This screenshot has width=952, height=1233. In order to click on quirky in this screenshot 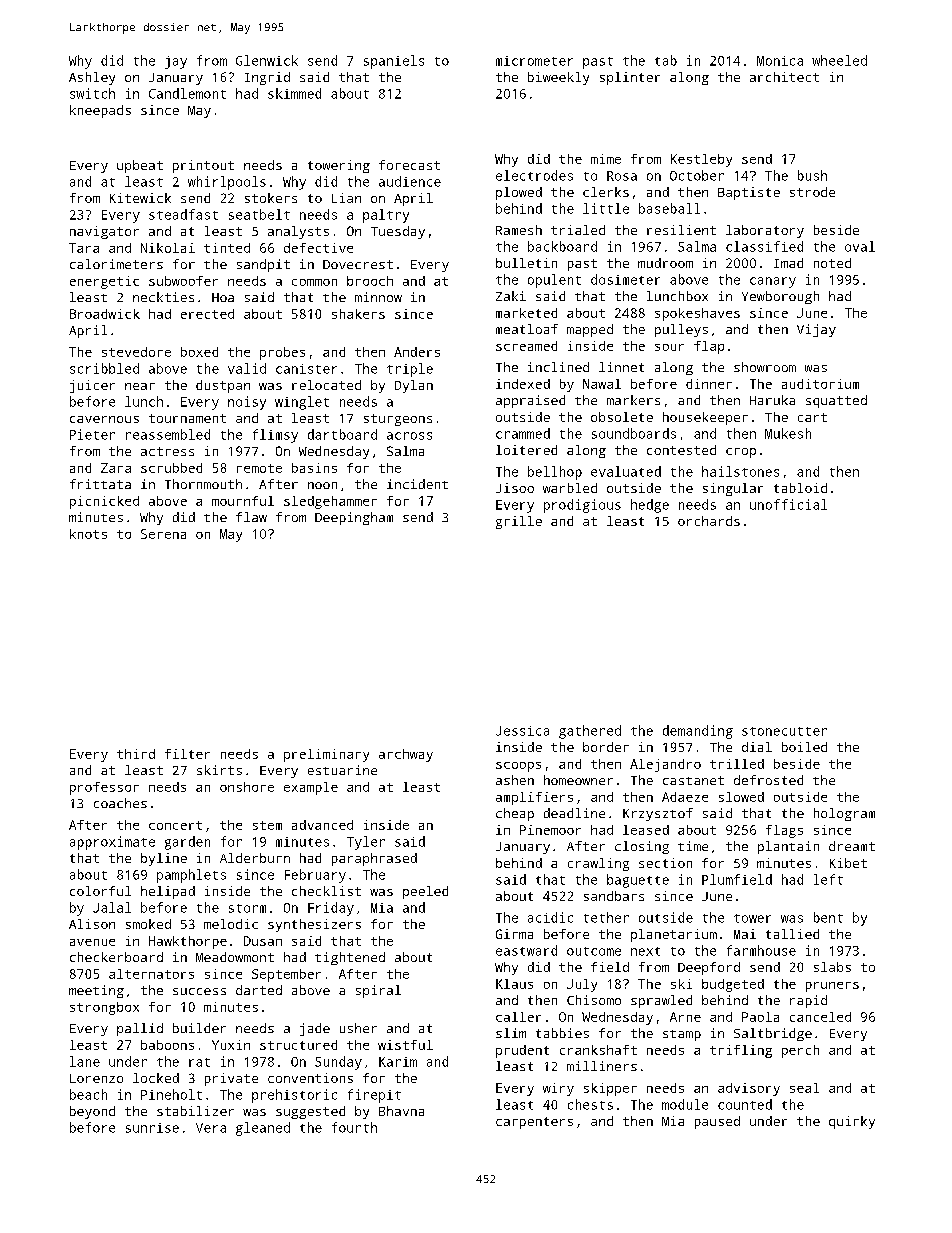, I will do `click(852, 1122)`.
